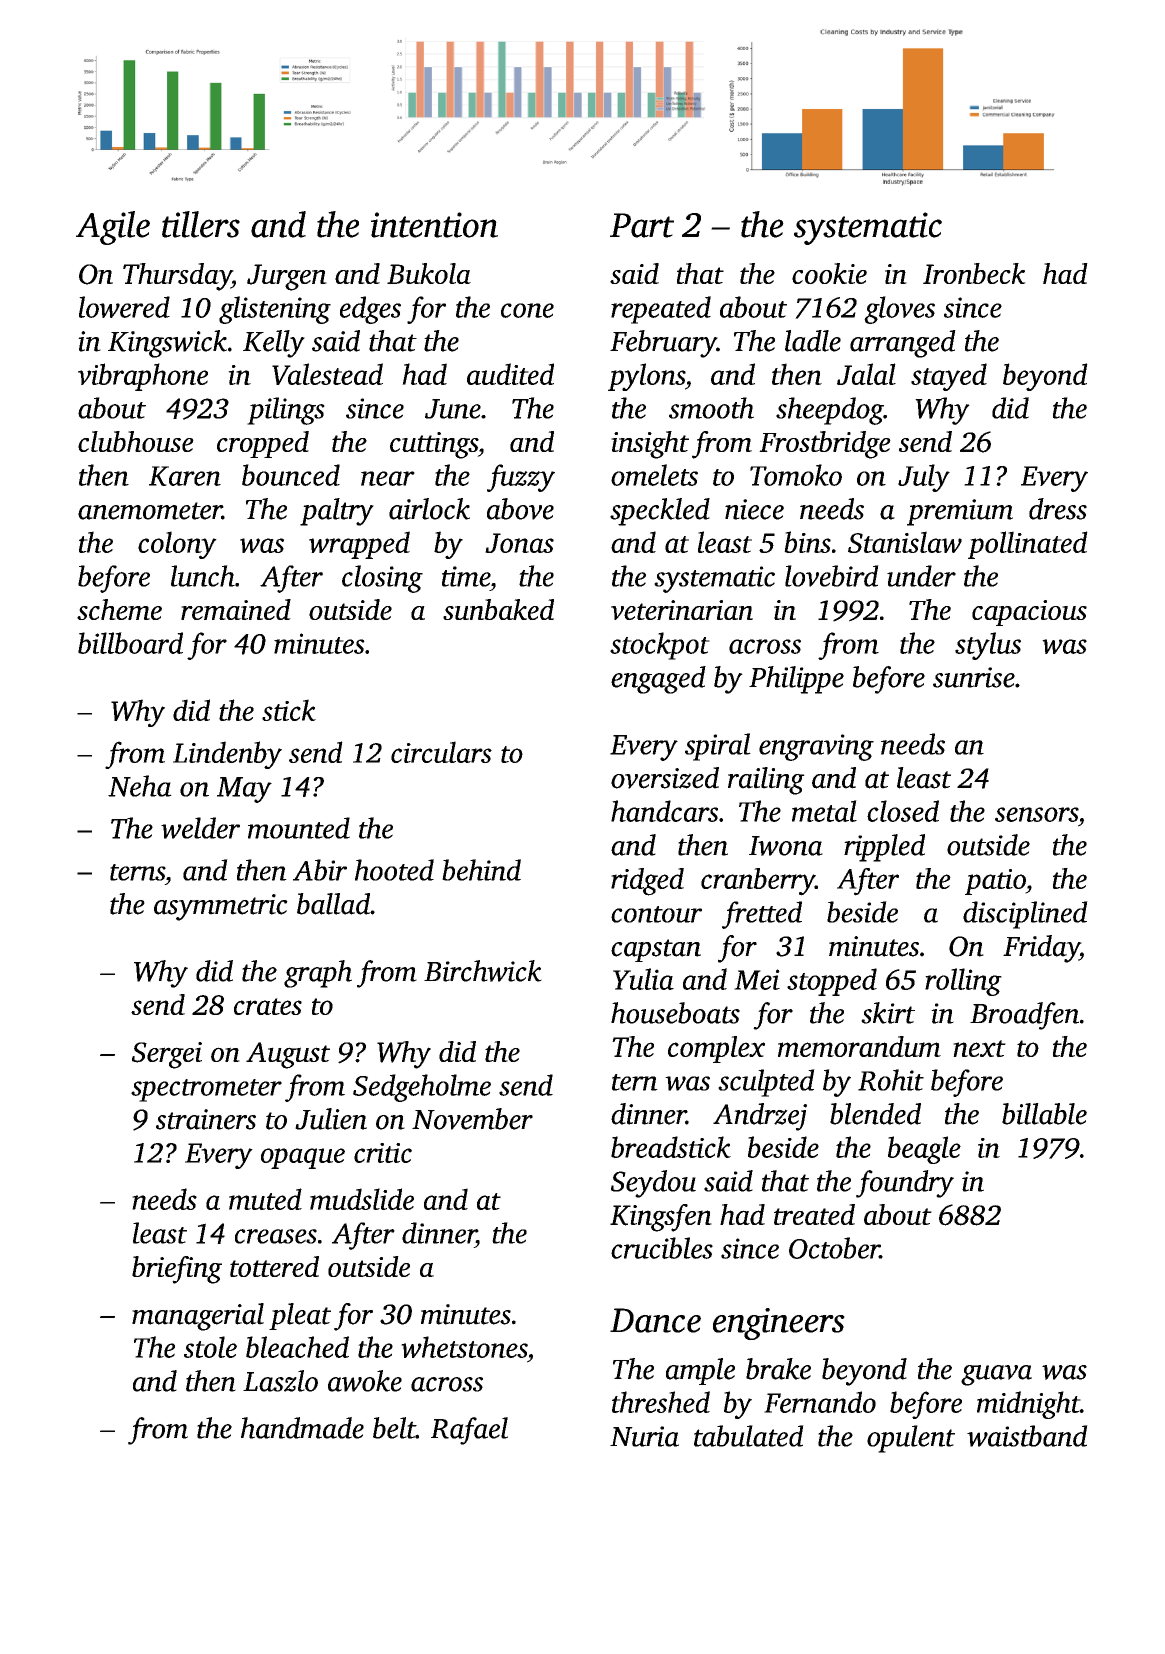 Image resolution: width=1165 pixels, height=1654 pixels. I want to click on Ironbeck, so click(974, 273).
